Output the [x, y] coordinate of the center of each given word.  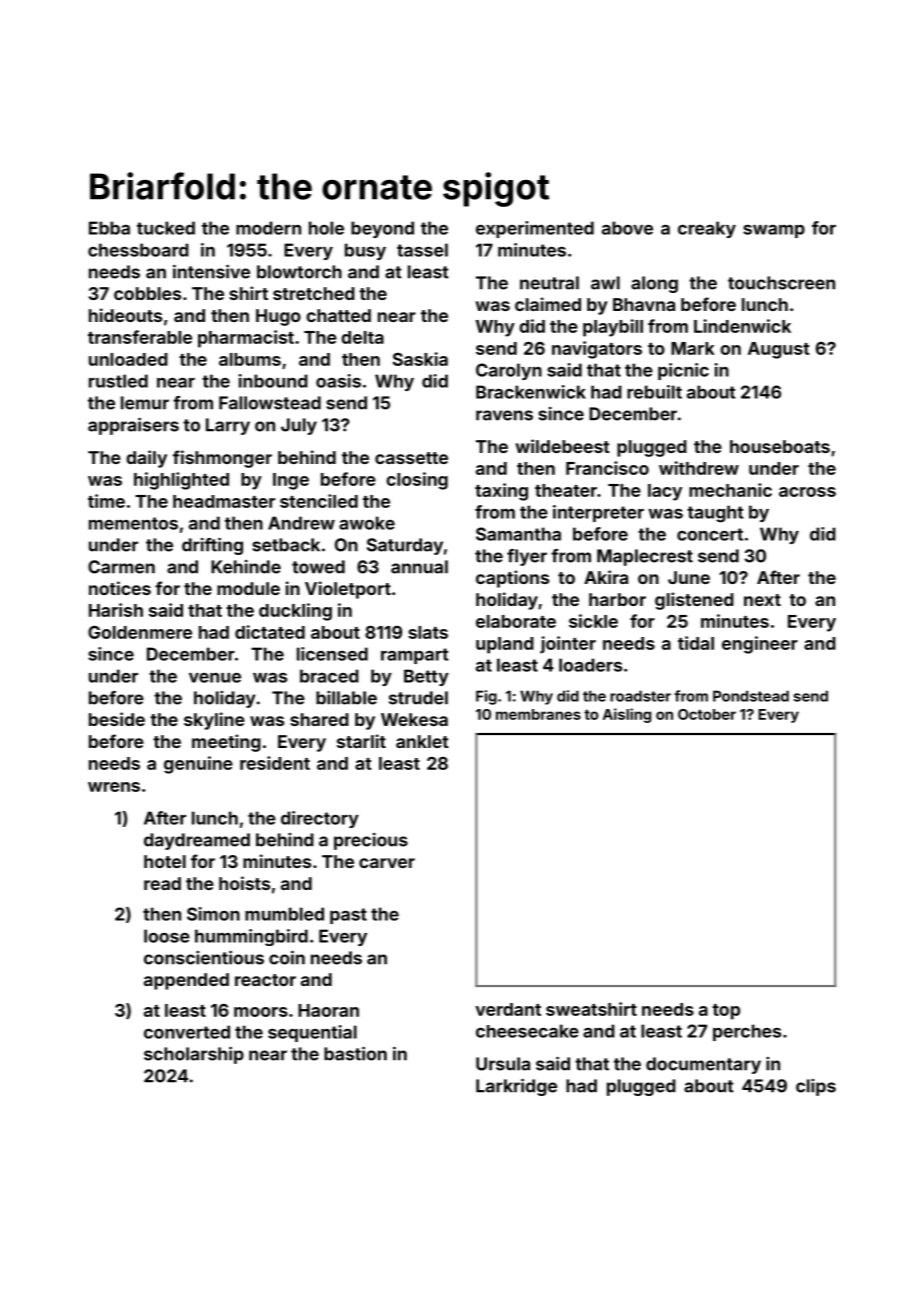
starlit [361, 741]
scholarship [194, 1055]
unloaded [128, 359]
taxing [501, 492]
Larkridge [516, 1087]
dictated [270, 632]
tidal [696, 643]
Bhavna [644, 304]
